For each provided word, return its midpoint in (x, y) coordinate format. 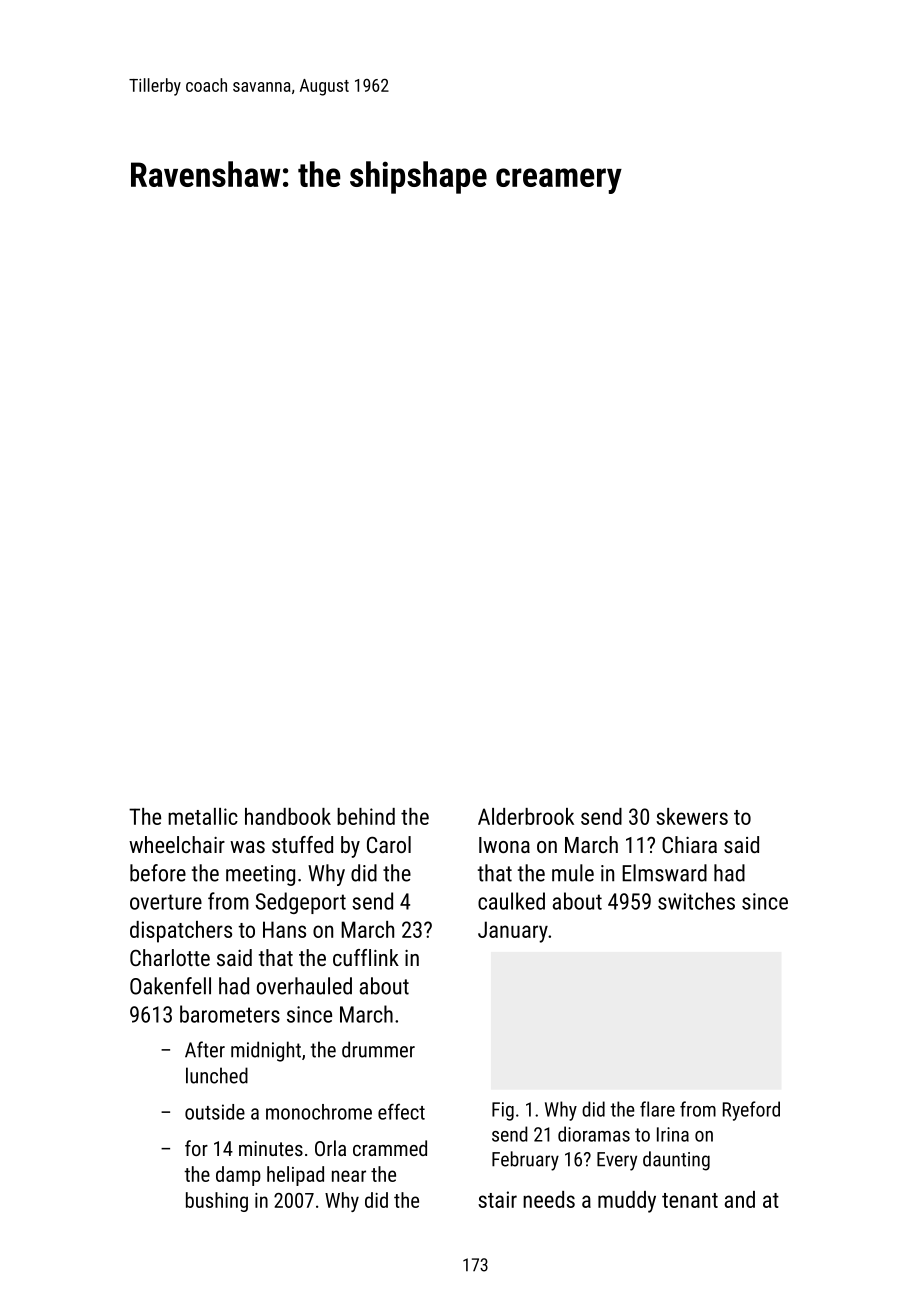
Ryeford (751, 1111)
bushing (217, 1202)
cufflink (366, 957)
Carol (389, 844)
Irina (673, 1134)
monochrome (319, 1112)
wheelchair (177, 844)
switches (696, 901)
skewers (692, 816)
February (525, 1161)
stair (497, 1199)
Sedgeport (300, 903)
